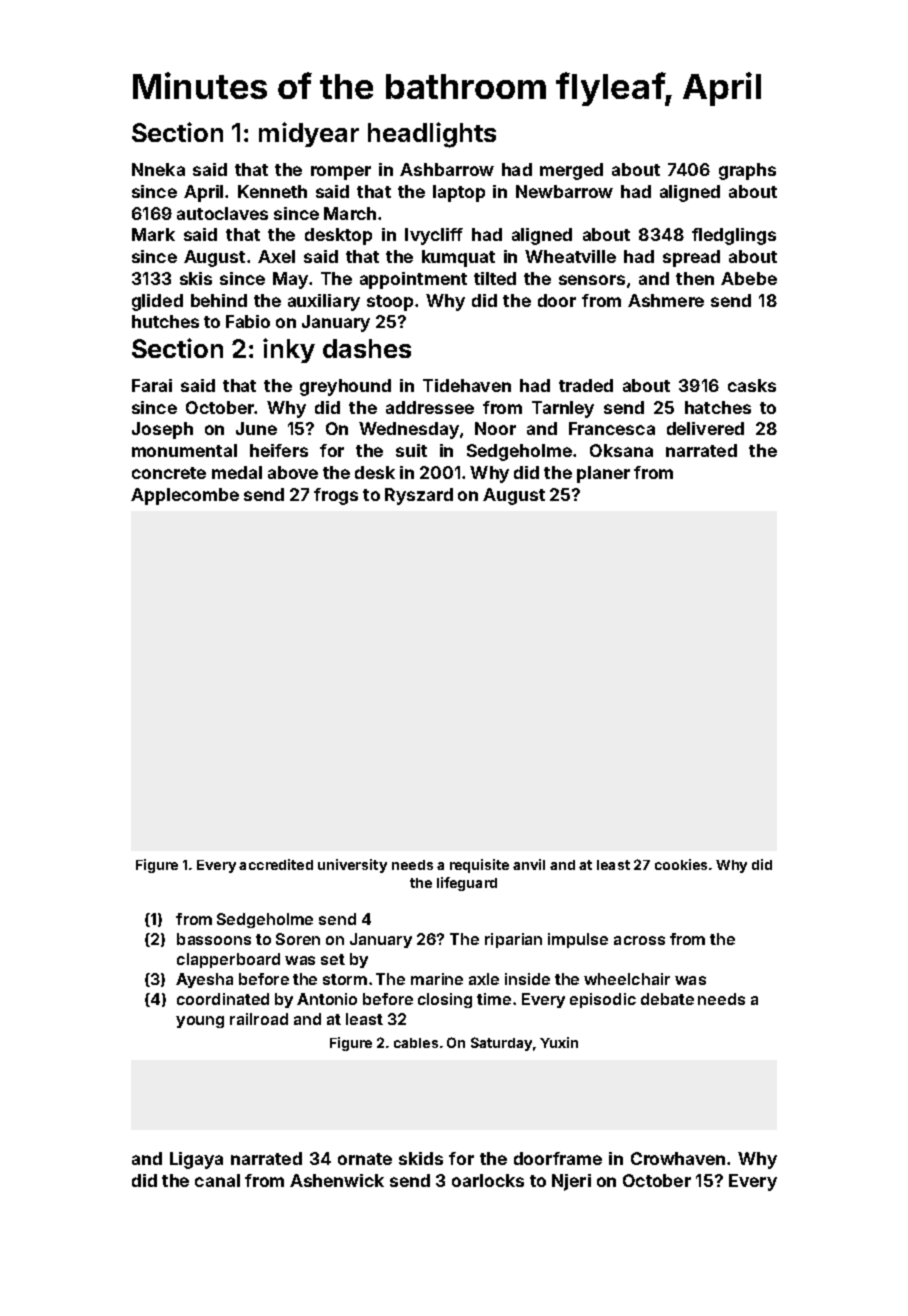 The width and height of the screenshot is (908, 1316). I want to click on riparian, so click(513, 940).
